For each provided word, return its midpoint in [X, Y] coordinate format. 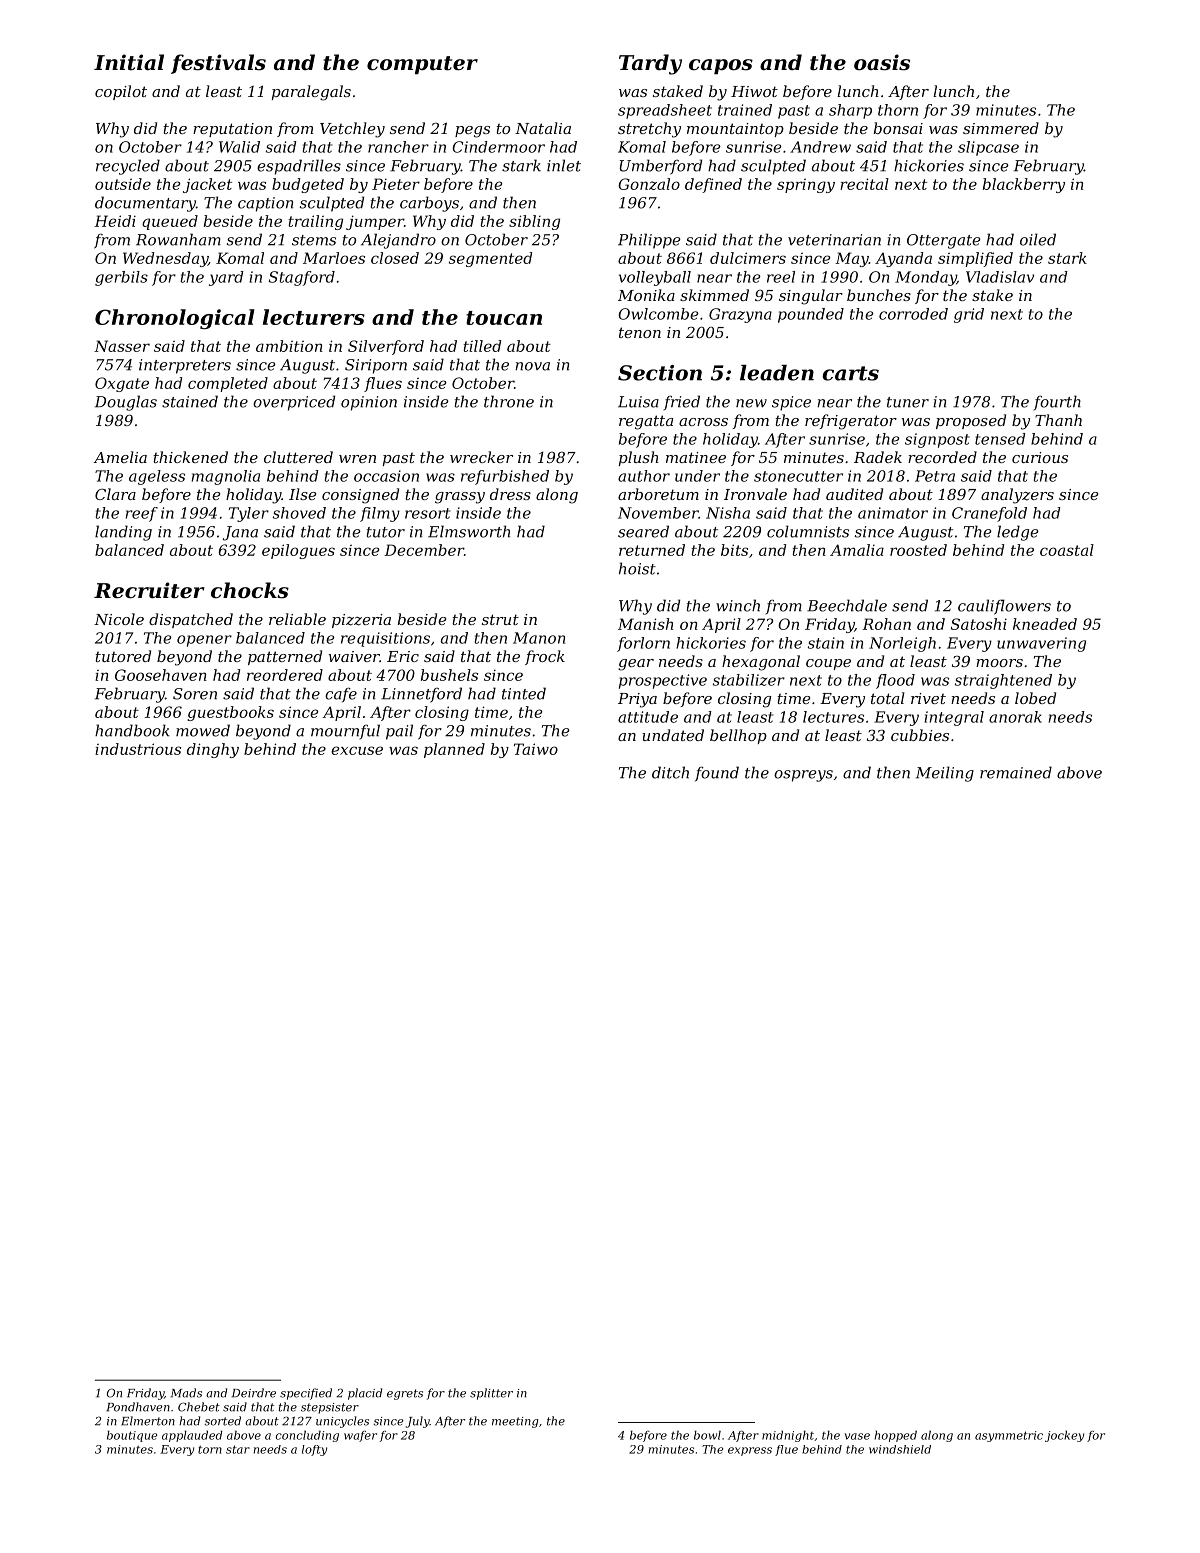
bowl [707, 1435]
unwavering [1041, 644]
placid [365, 1394]
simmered [1001, 128]
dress [510, 494]
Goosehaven [161, 675]
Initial [129, 62]
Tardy [650, 64]
